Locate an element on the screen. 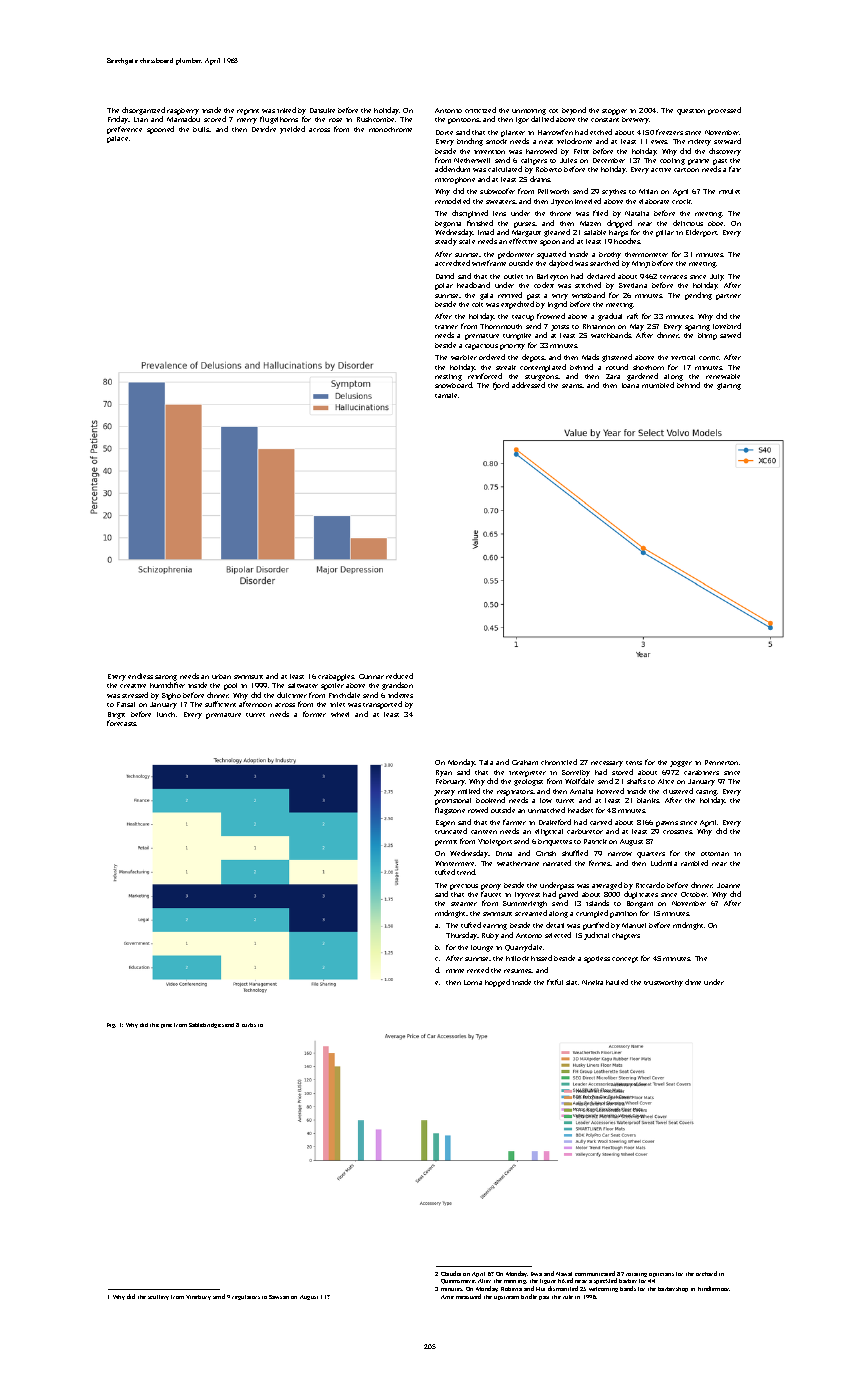 The image size is (849, 1400). Gunnar is located at coordinates (371, 676).
